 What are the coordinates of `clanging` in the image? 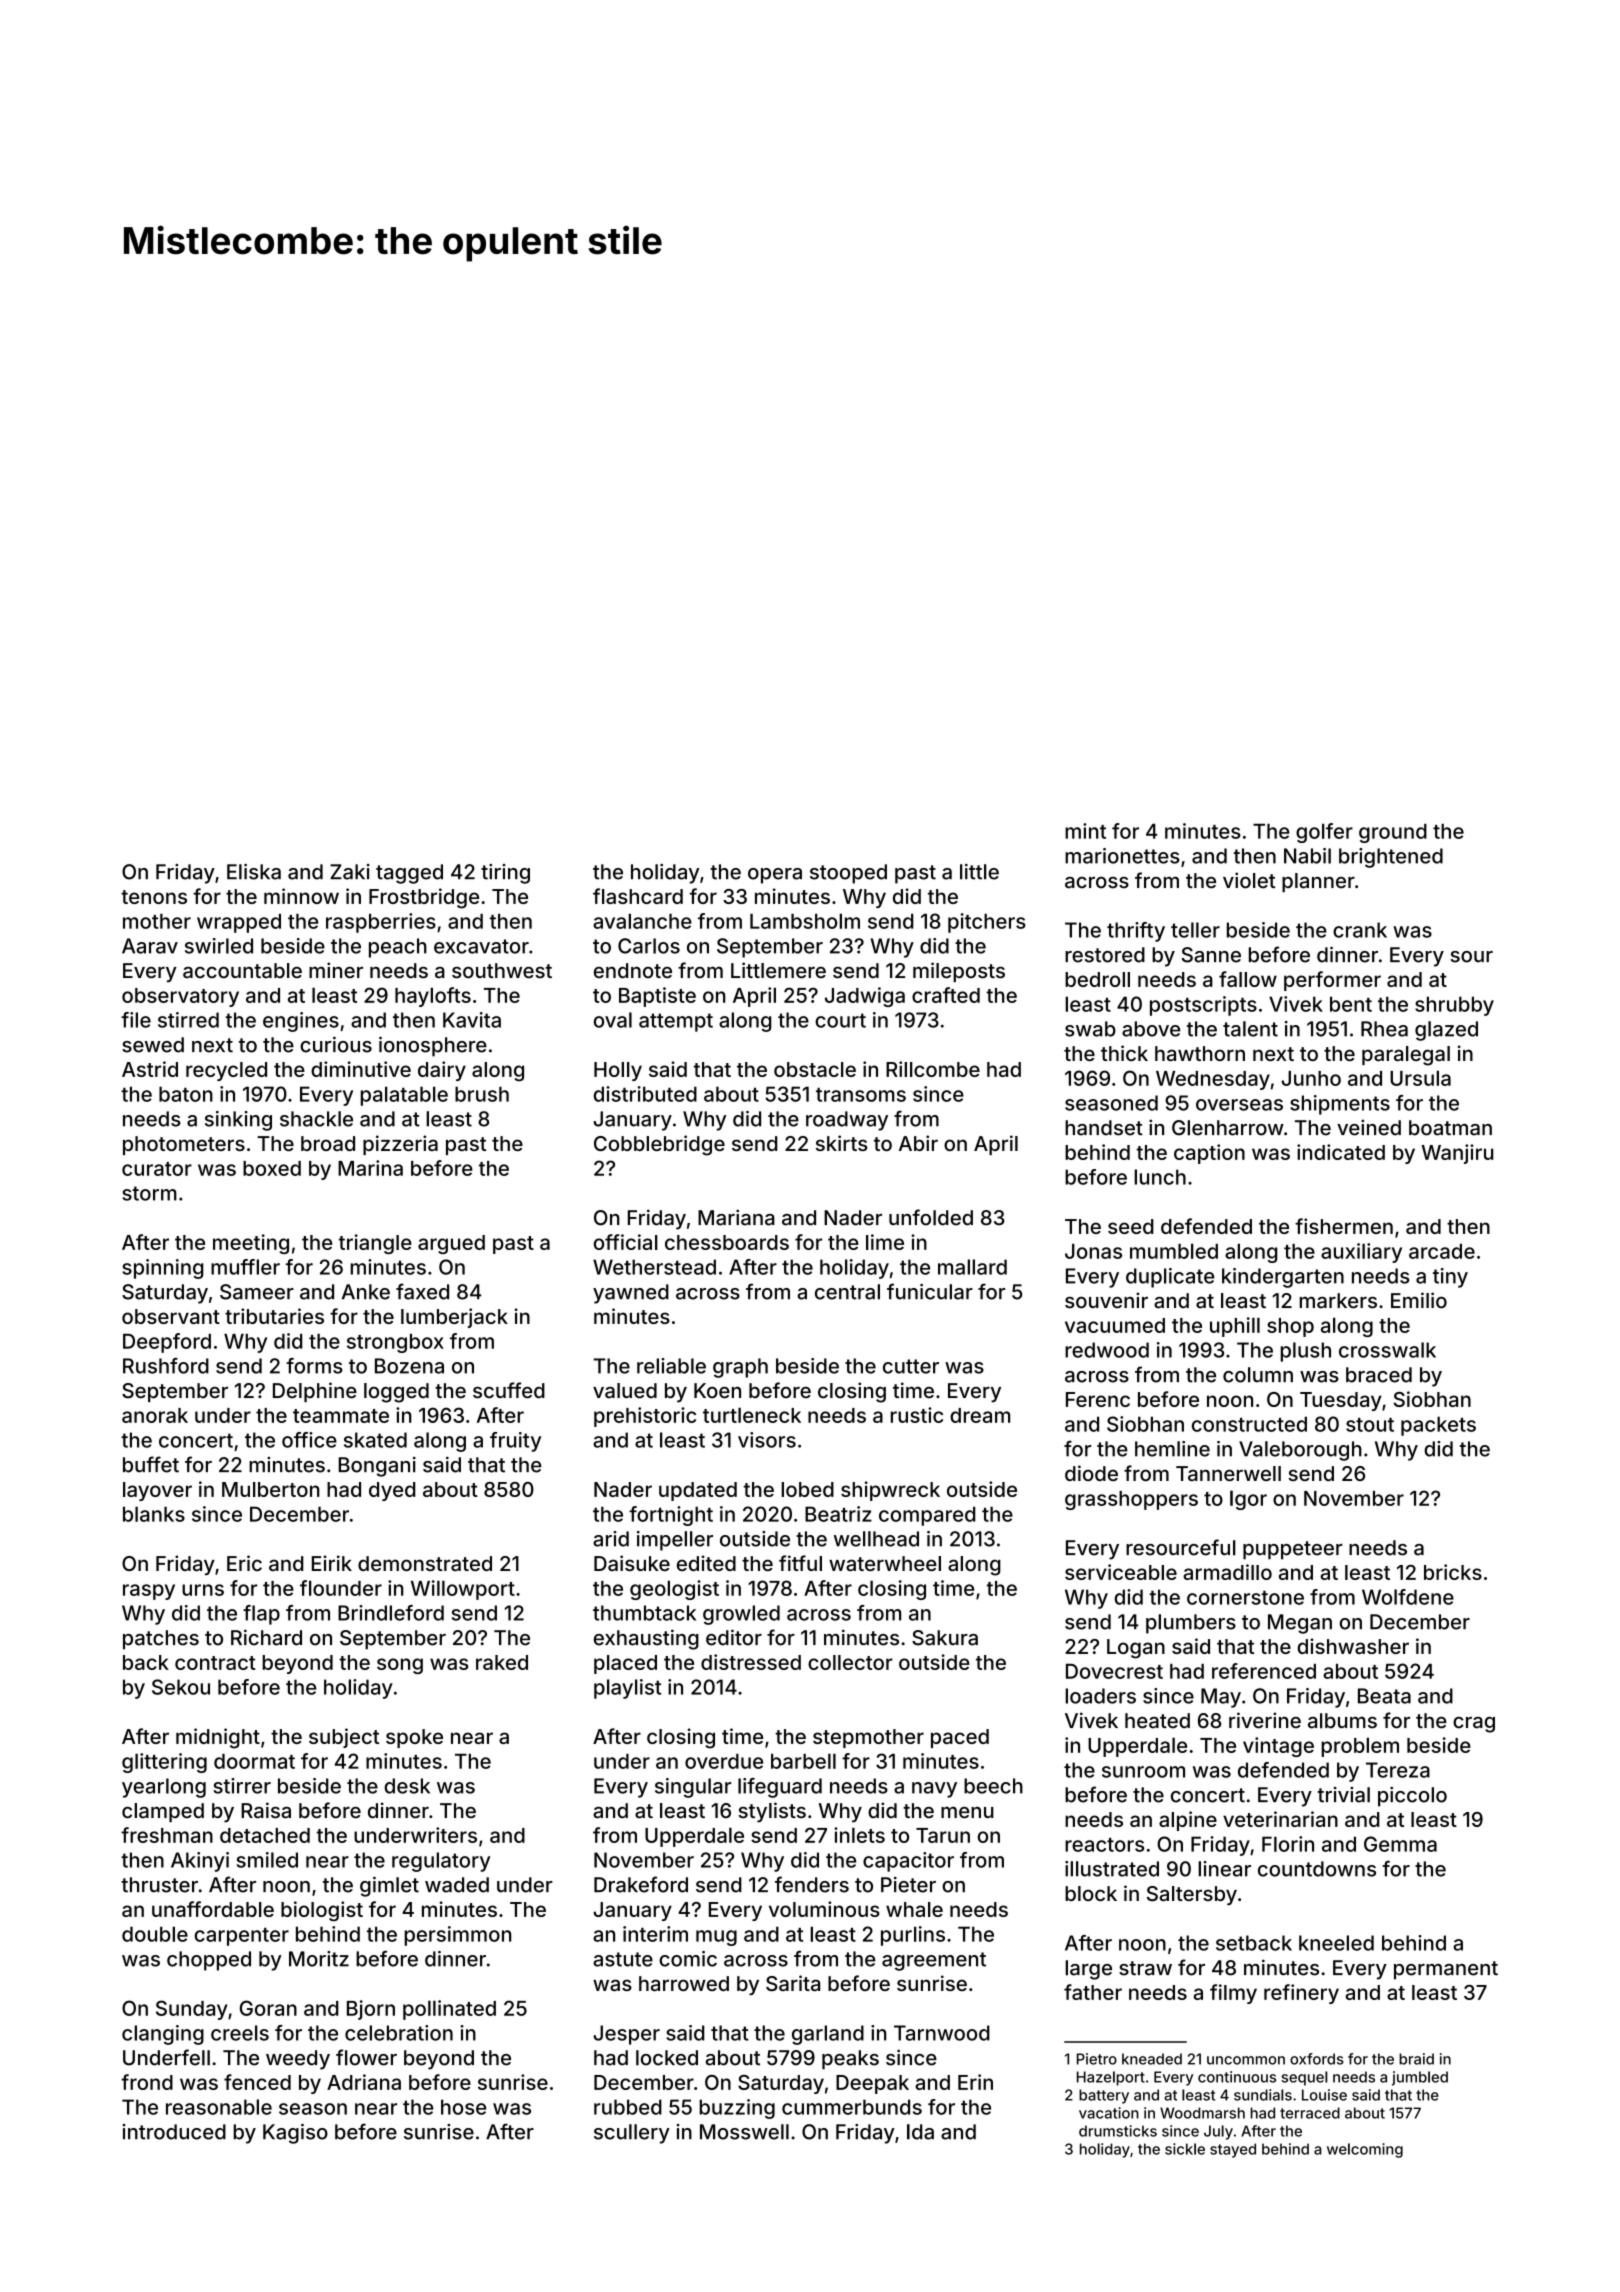 It's located at (163, 2035).
